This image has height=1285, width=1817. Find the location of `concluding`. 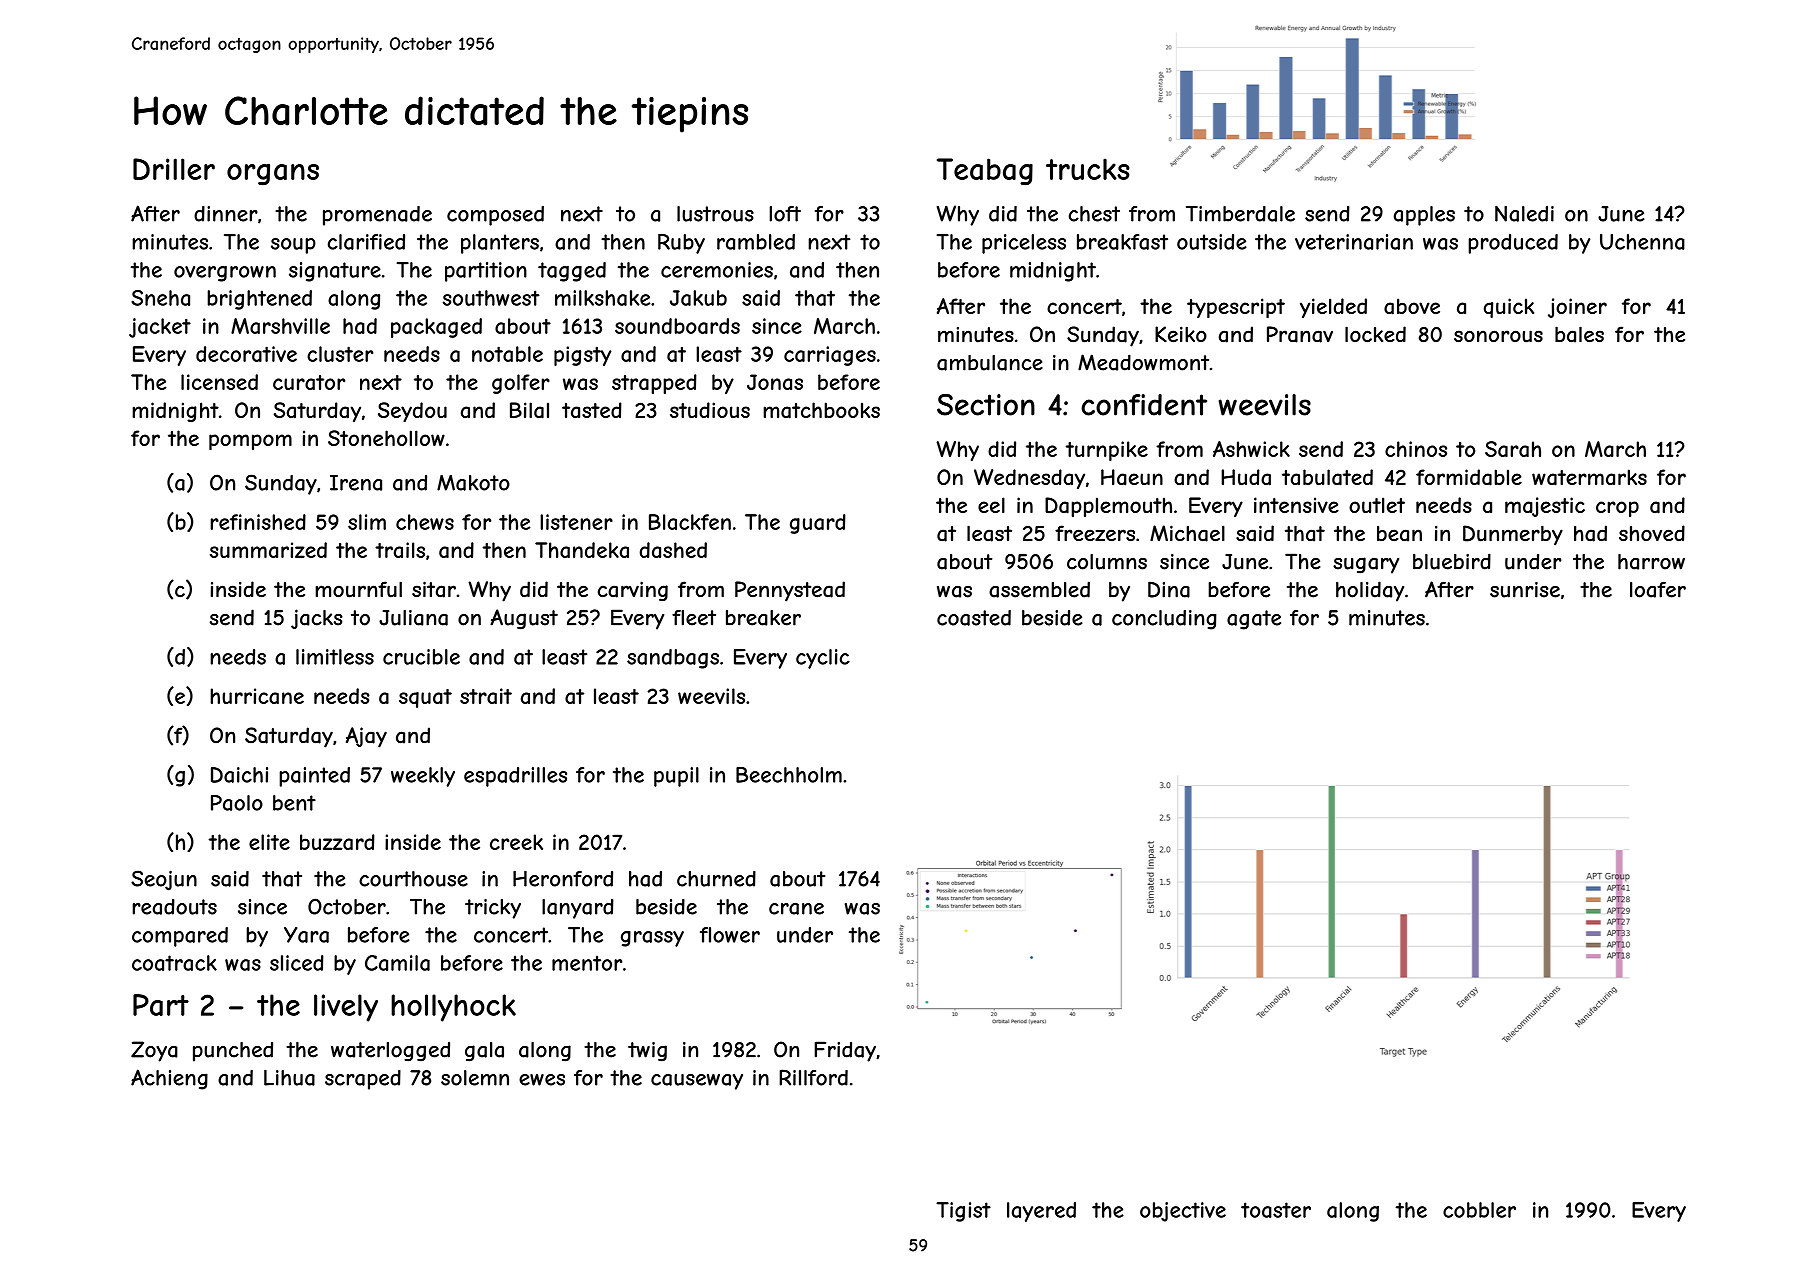

concluding is located at coordinates (1164, 620).
